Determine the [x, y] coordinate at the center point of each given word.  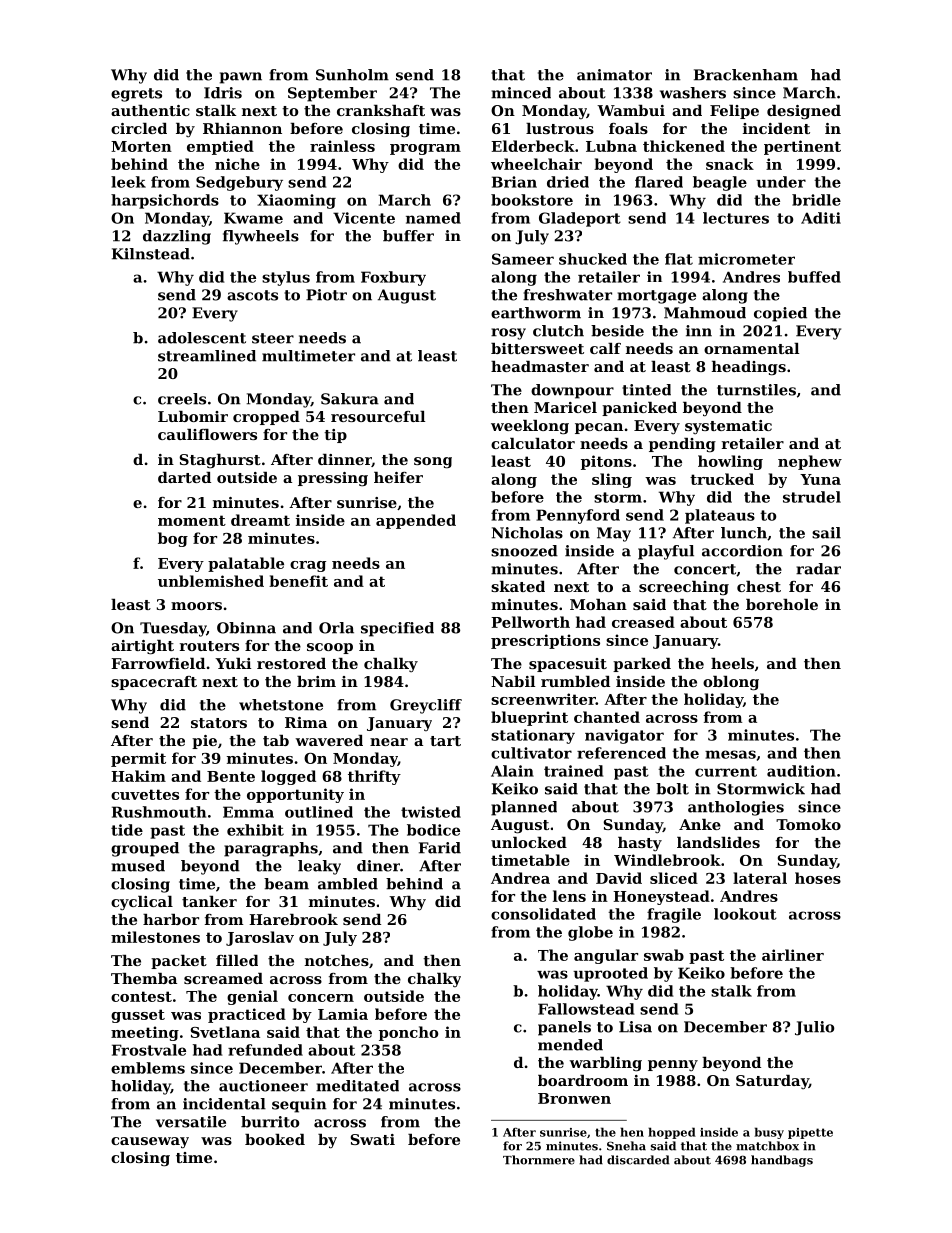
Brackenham [746, 75]
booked [275, 1139]
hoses [818, 878]
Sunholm [352, 75]
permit [138, 759]
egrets [136, 95]
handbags [782, 1161]
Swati [372, 1139]
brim [316, 681]
